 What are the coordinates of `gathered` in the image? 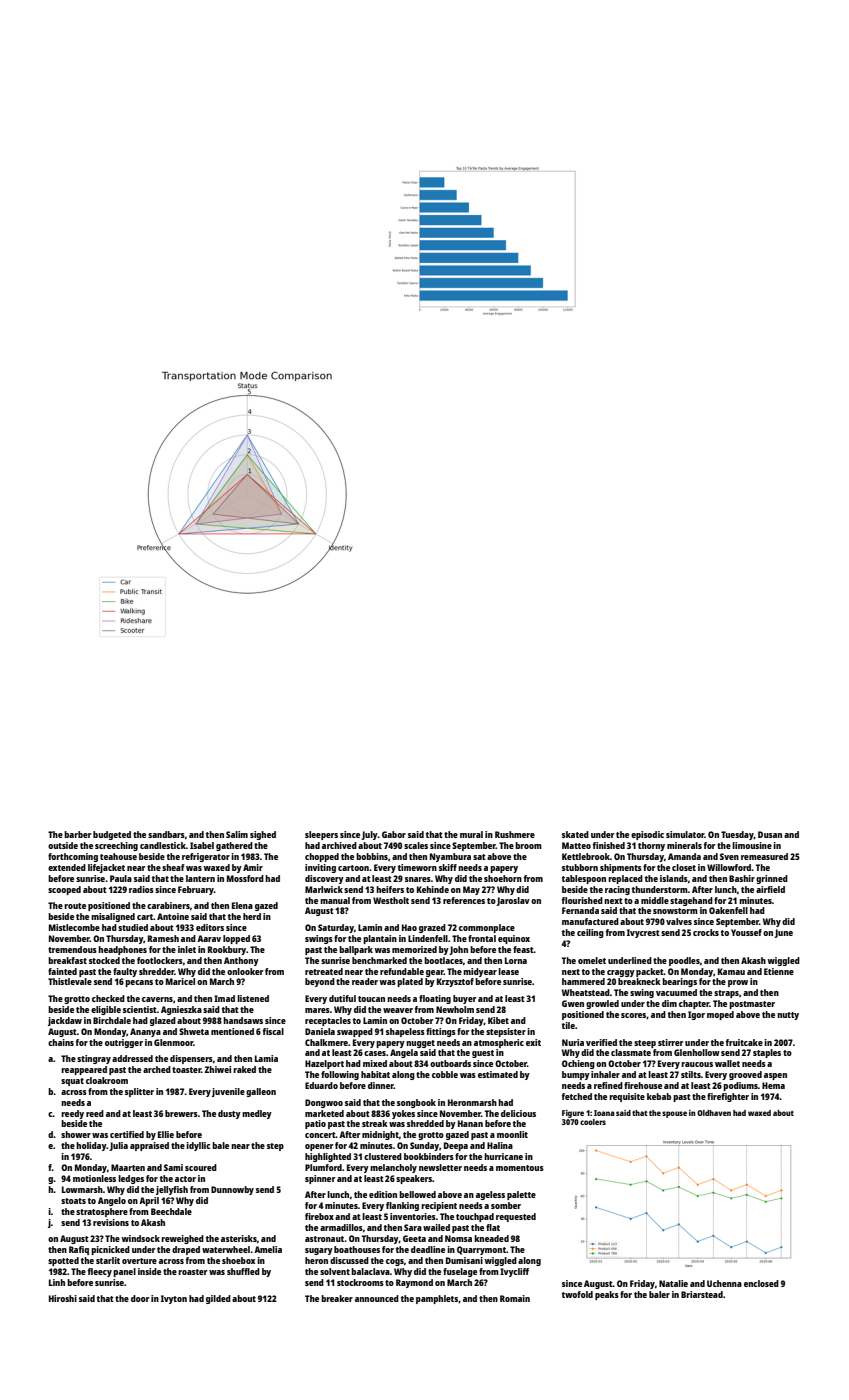 It's located at (234, 846).
